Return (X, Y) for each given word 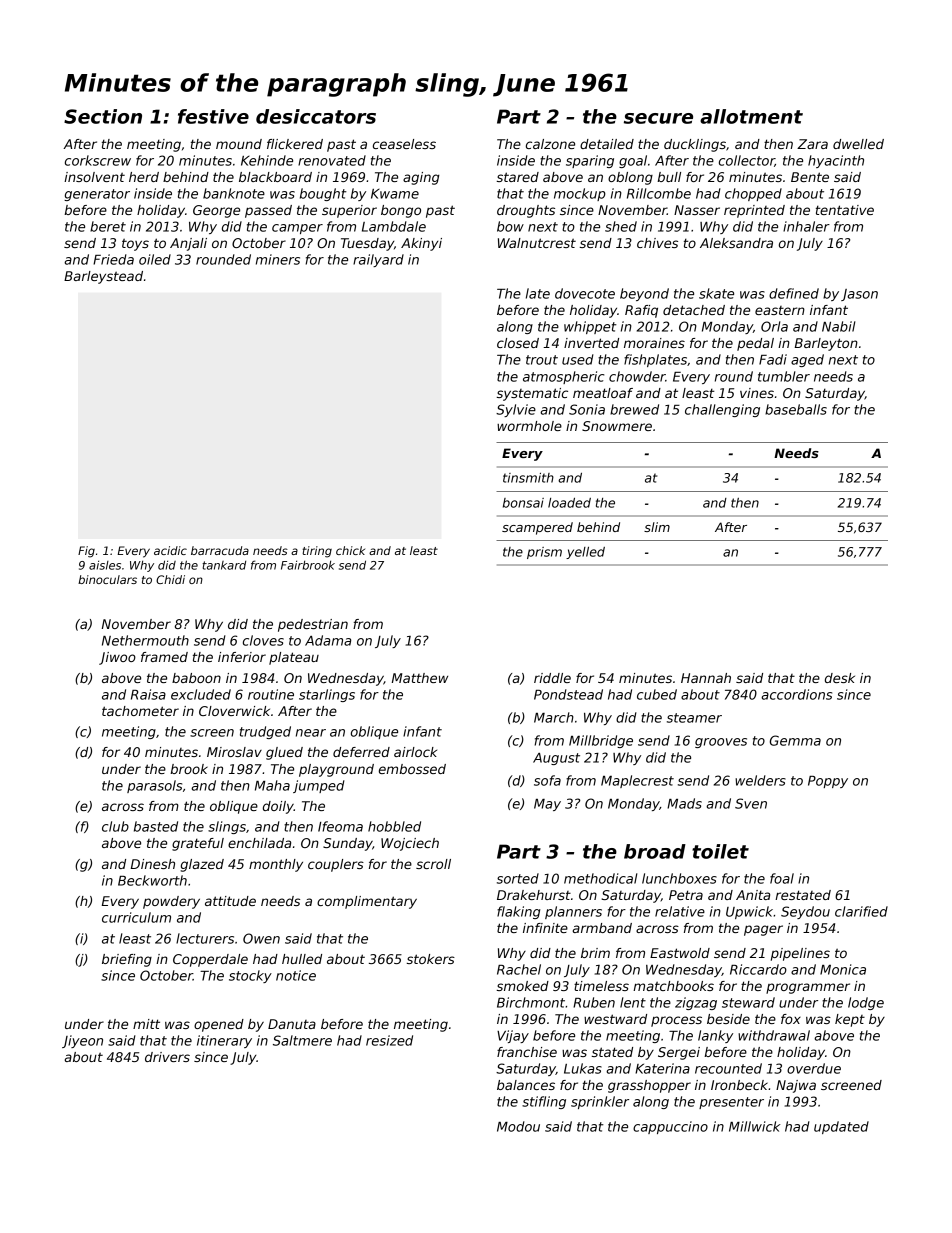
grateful (198, 844)
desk (840, 678)
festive (213, 116)
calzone (550, 144)
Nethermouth (145, 640)
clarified (861, 911)
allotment (751, 116)
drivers (167, 1057)
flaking (518, 912)
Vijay (513, 1036)
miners (278, 259)
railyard (378, 260)
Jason (859, 295)
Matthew (420, 678)
